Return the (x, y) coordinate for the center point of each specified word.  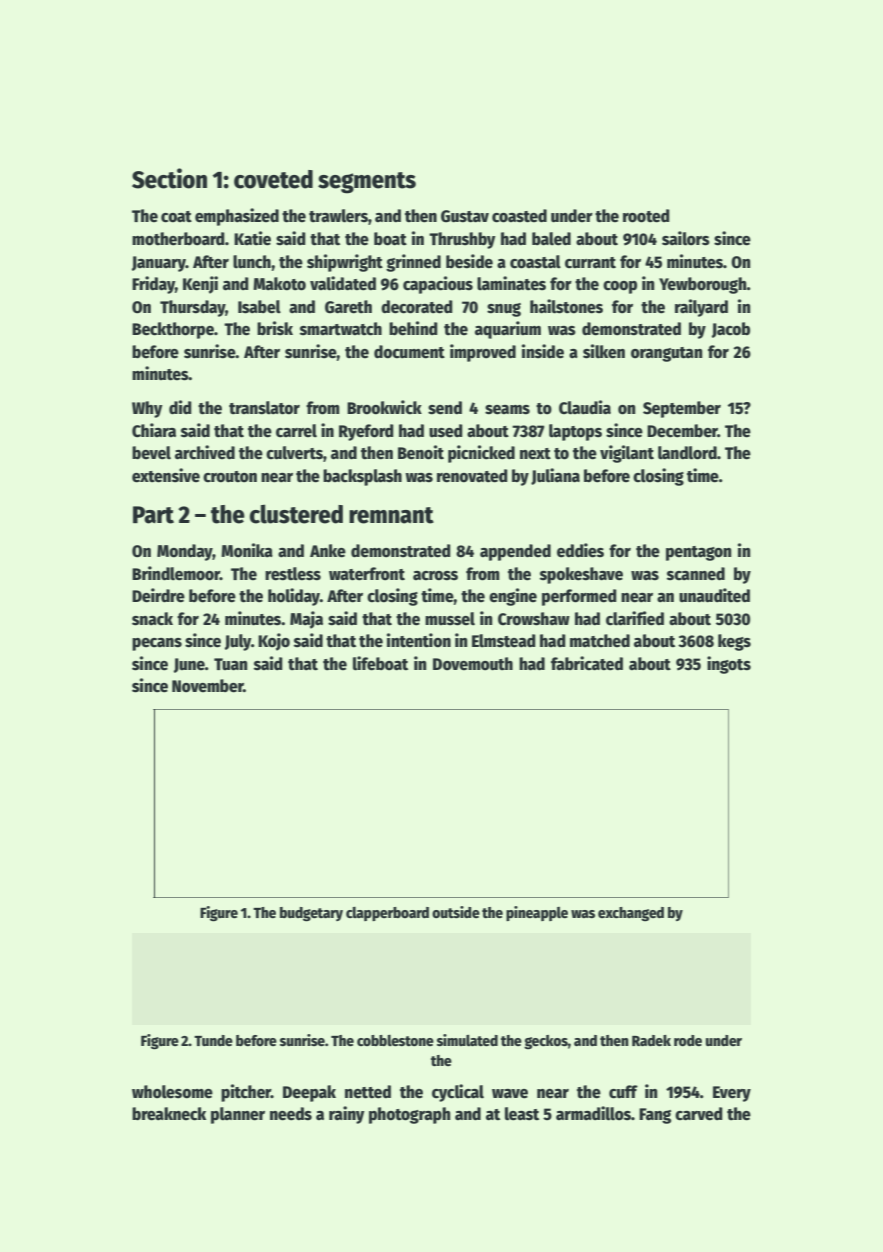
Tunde (213, 1040)
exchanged (631, 914)
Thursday (192, 308)
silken (604, 351)
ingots (729, 665)
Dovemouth (473, 664)
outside (456, 912)
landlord (687, 453)
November (208, 686)
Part (153, 515)
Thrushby (462, 240)
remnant (391, 515)
